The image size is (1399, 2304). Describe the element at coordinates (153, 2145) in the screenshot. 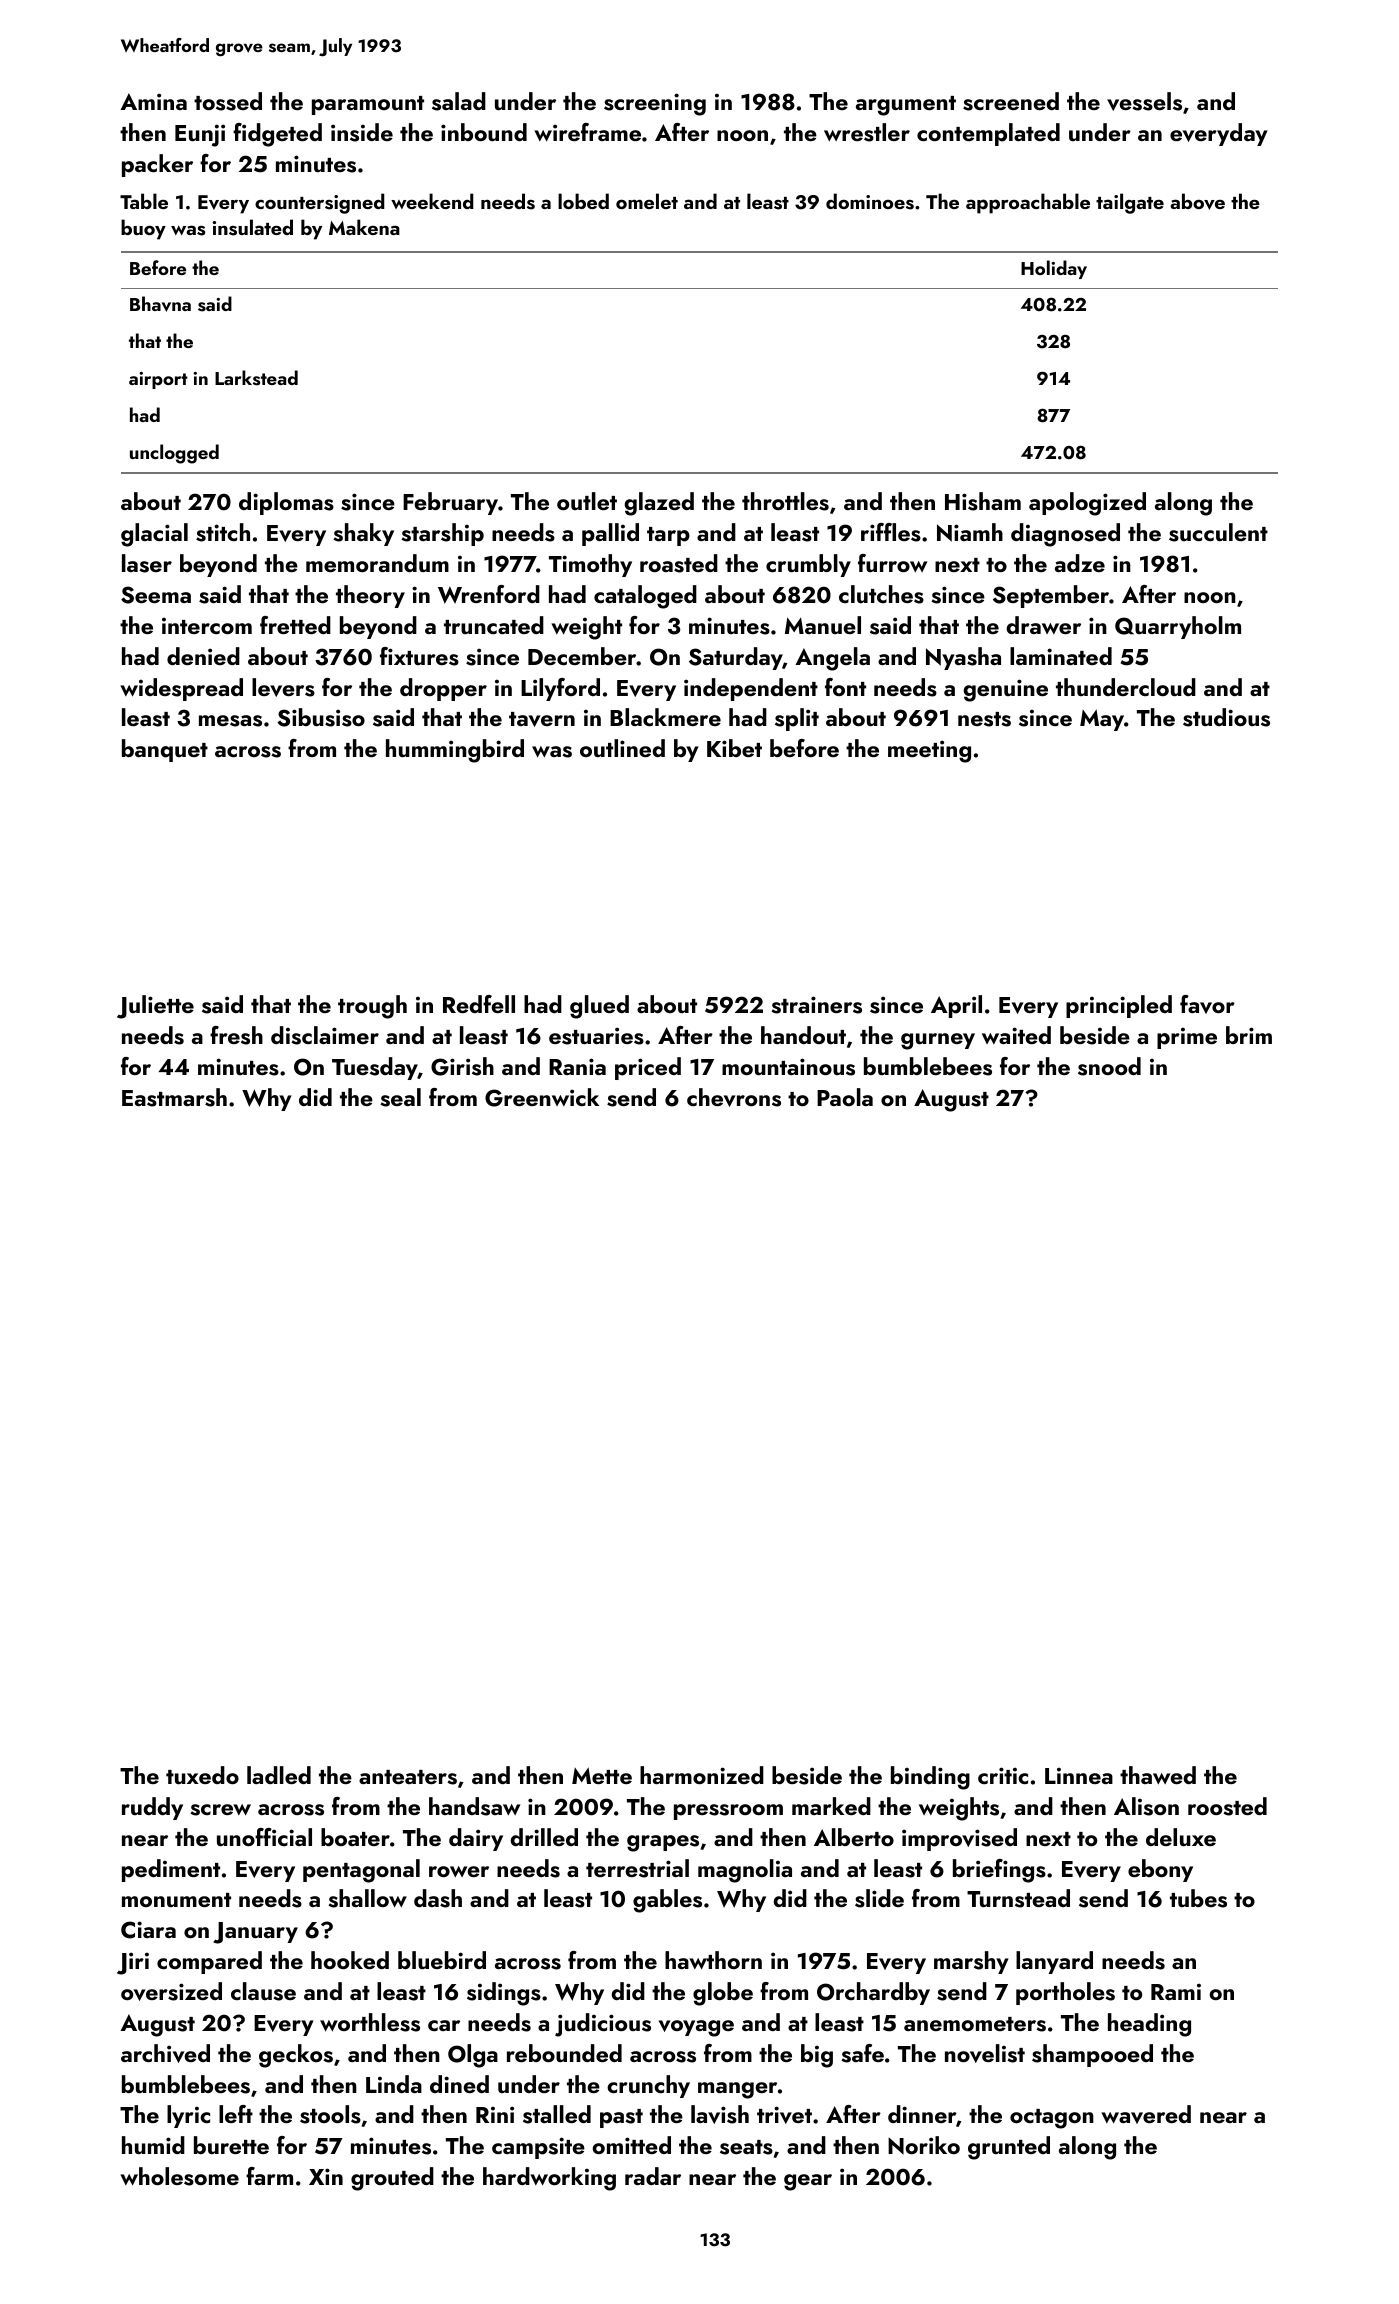

I see `humid` at that location.
